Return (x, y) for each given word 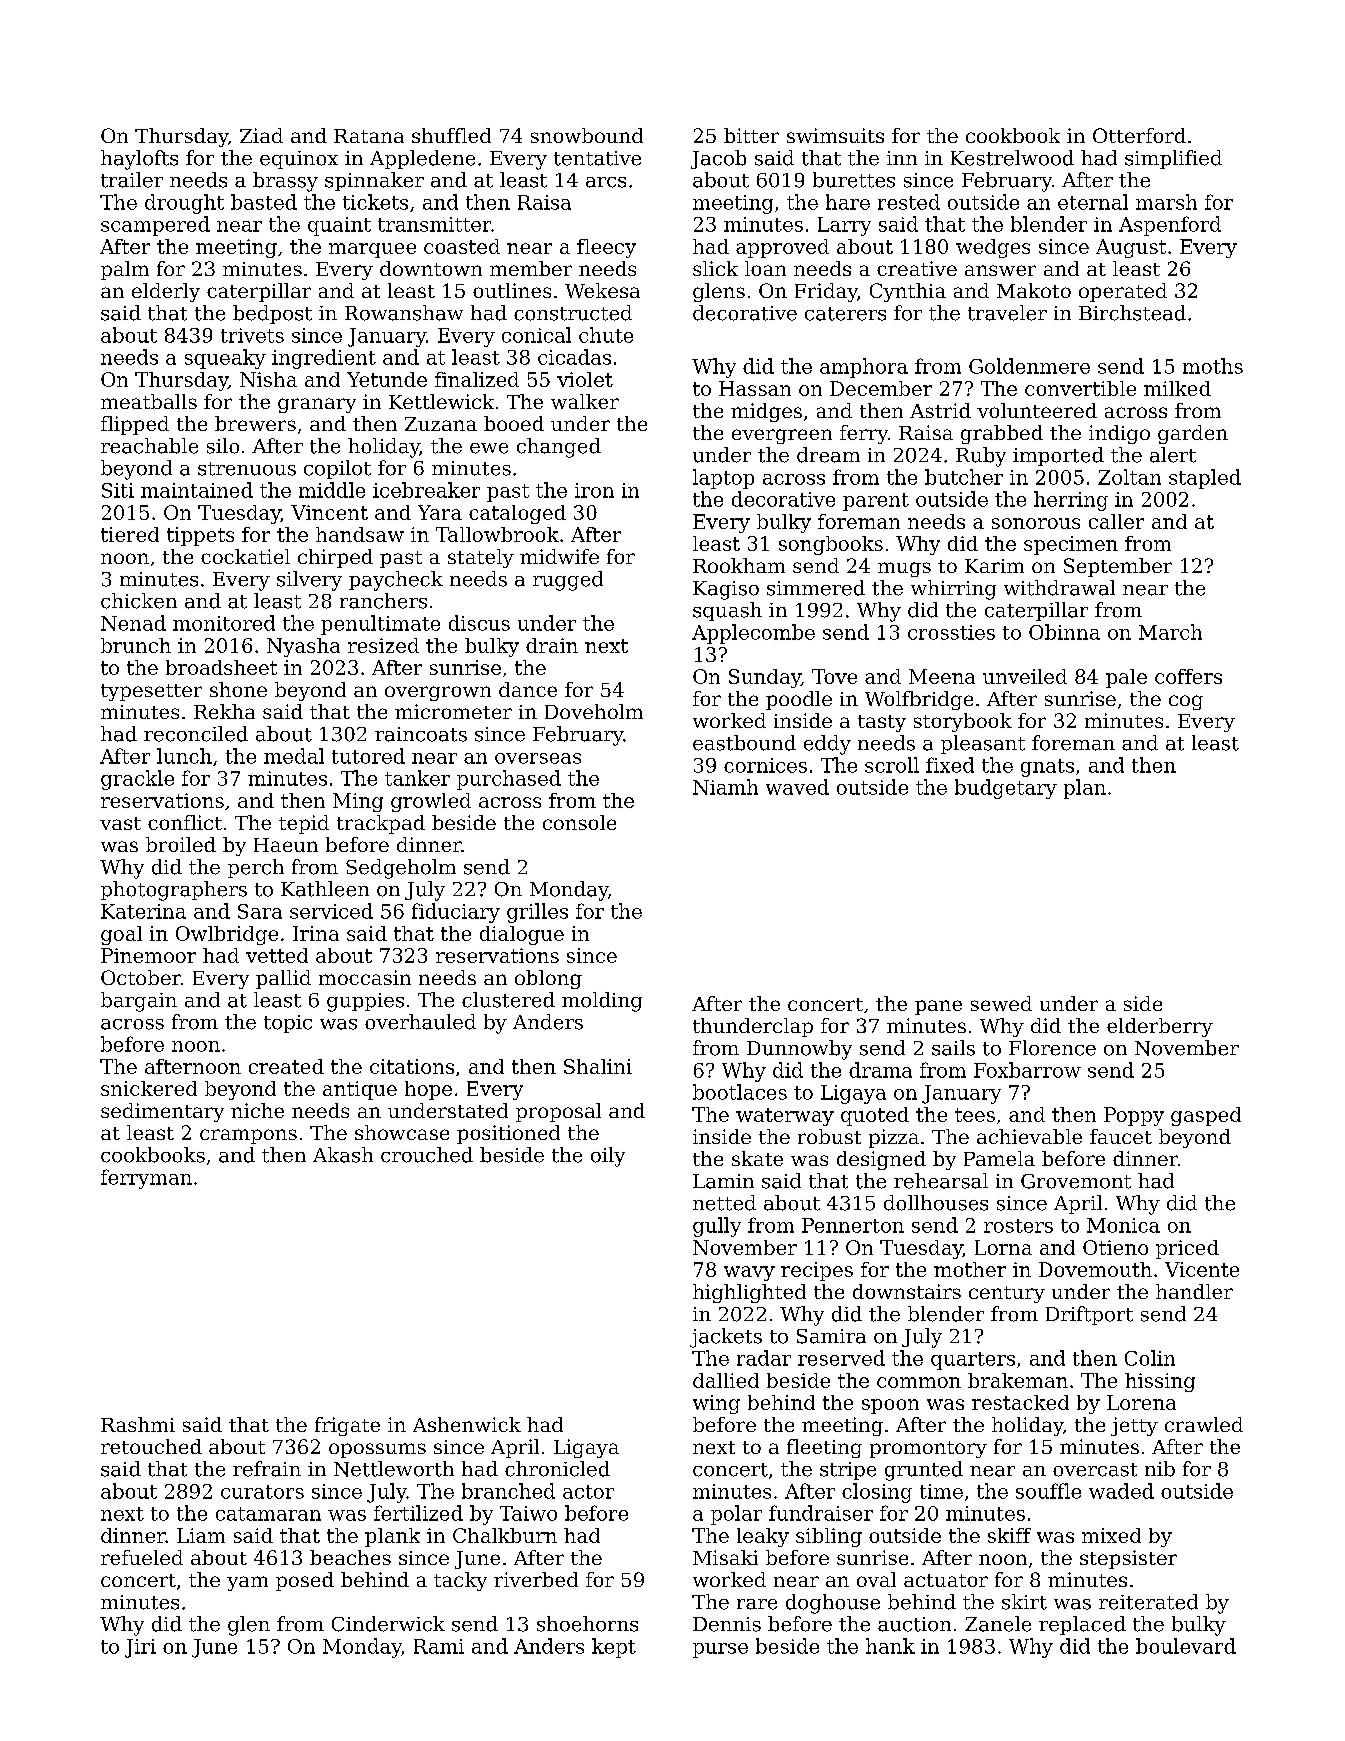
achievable (1029, 1136)
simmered (816, 588)
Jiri (140, 1648)
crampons (248, 1136)
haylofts (139, 160)
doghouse (833, 1604)
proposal (558, 1112)
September (1118, 567)
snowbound (587, 135)
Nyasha (303, 647)
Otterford (1139, 135)
